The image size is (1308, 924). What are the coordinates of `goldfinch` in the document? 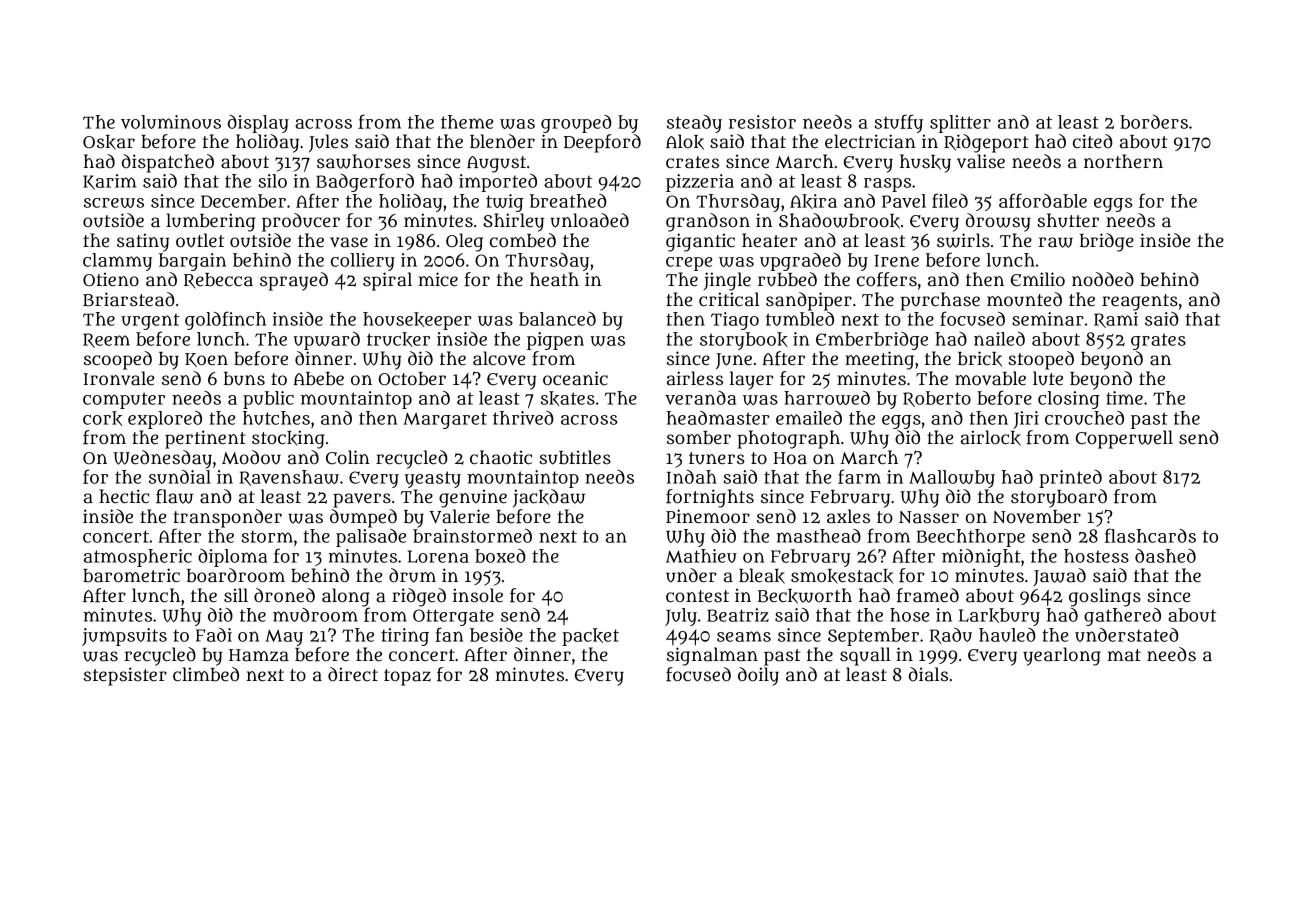 It's located at (225, 320).
